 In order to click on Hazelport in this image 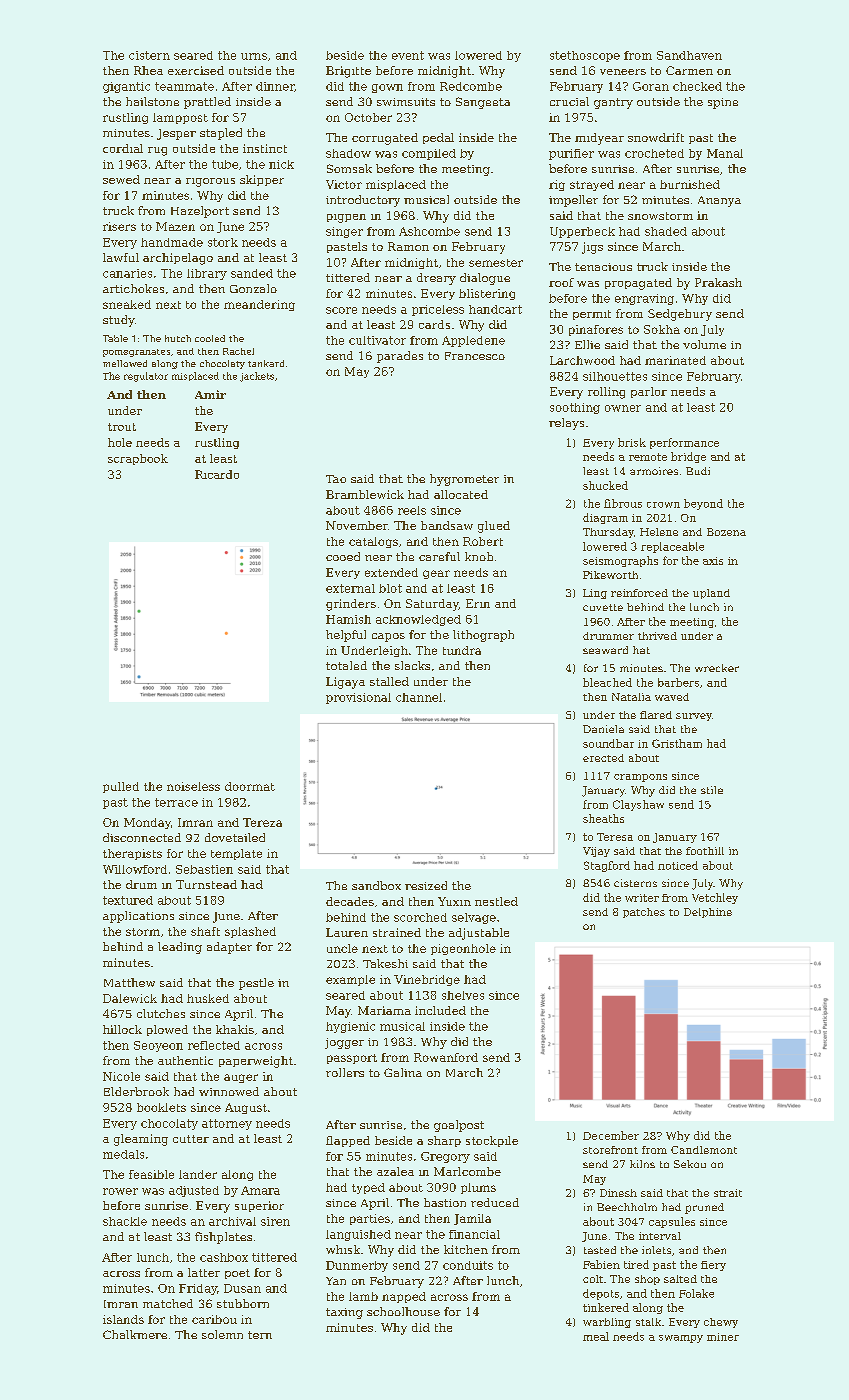, I will do `click(200, 212)`.
